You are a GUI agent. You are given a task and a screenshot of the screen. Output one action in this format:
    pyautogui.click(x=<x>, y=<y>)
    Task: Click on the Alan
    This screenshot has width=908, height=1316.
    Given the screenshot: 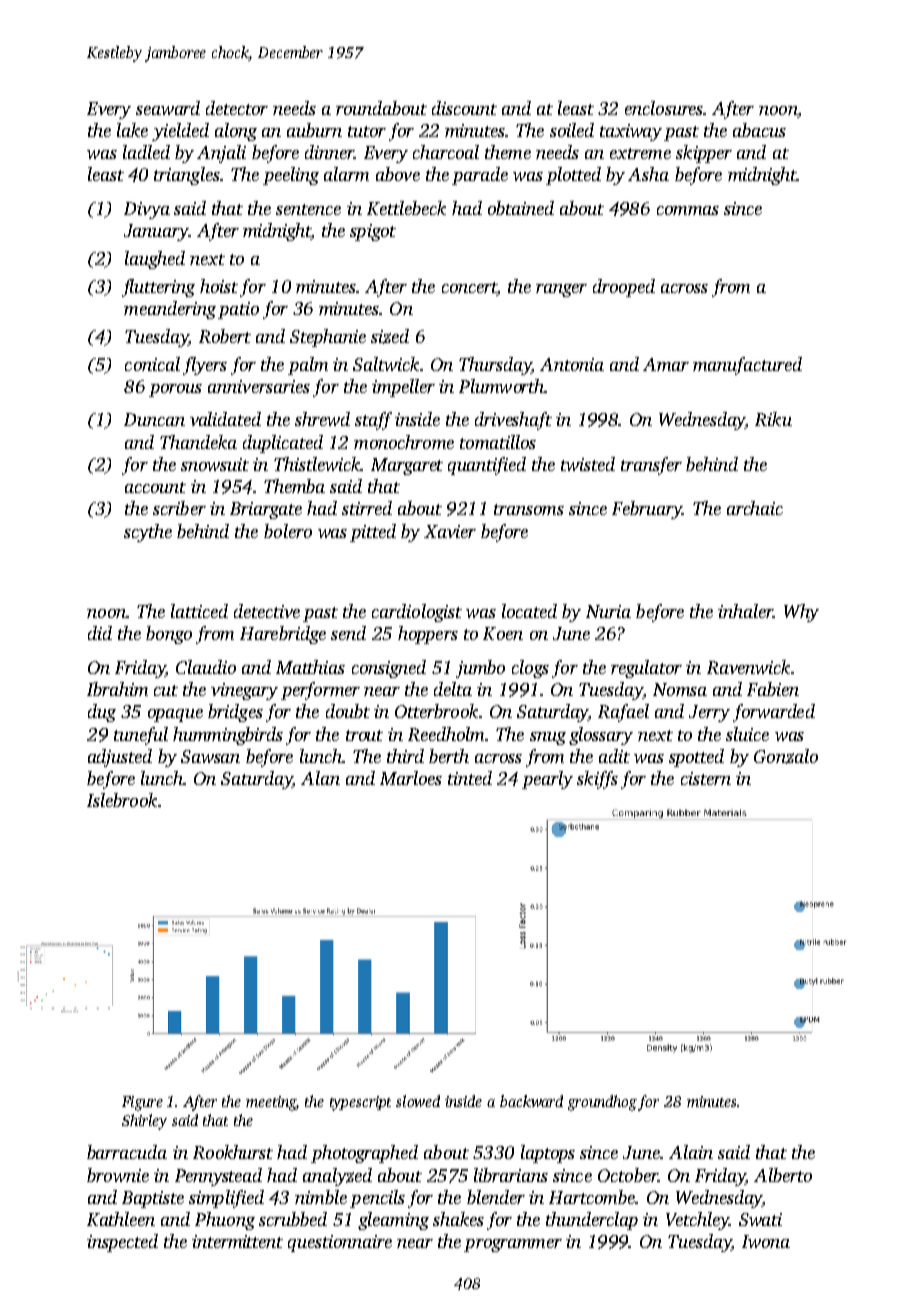 What is the action you would take?
    pyautogui.click(x=320, y=778)
